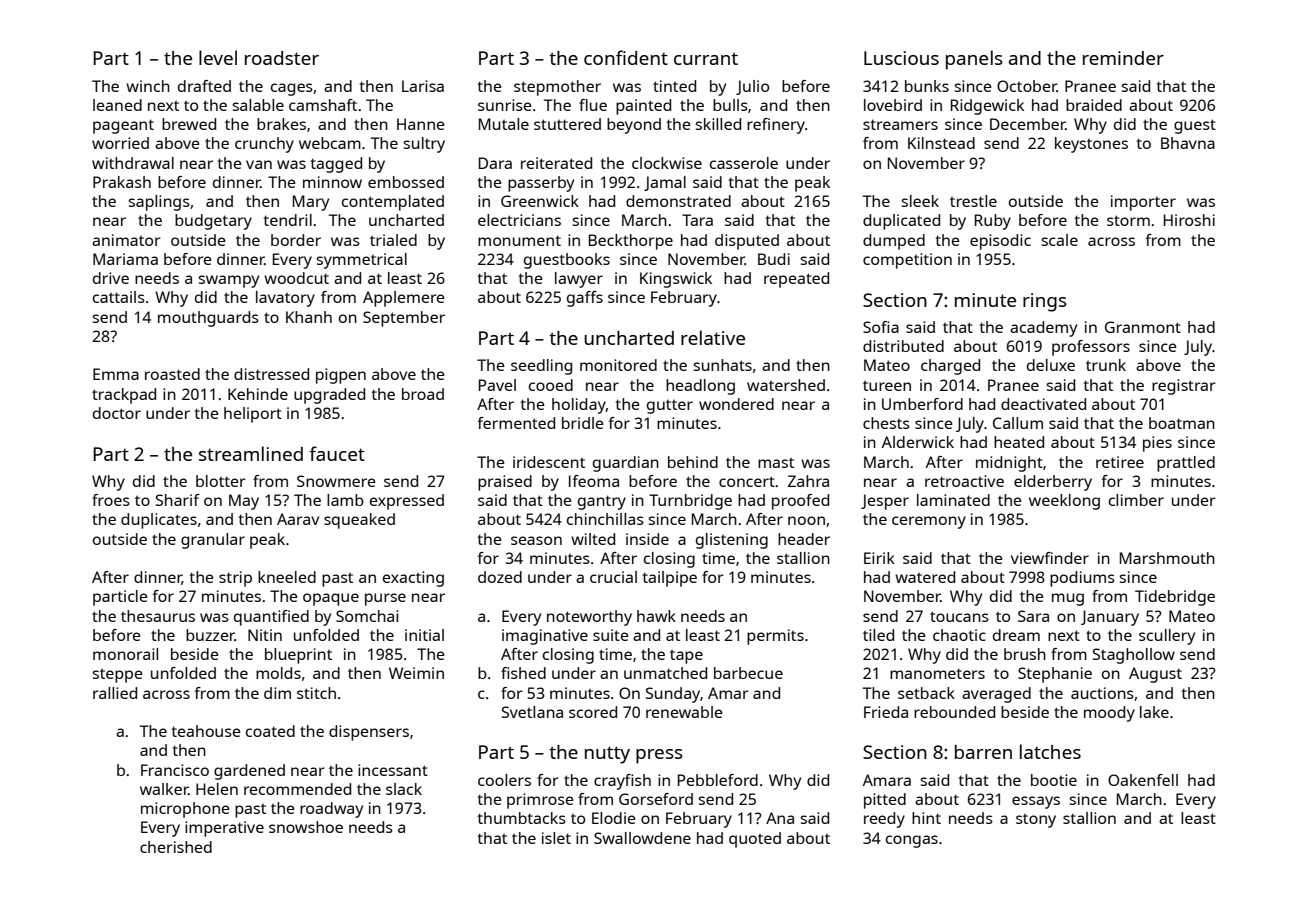 Image resolution: width=1308 pixels, height=924 pixels. I want to click on Kilnstead, so click(941, 143).
